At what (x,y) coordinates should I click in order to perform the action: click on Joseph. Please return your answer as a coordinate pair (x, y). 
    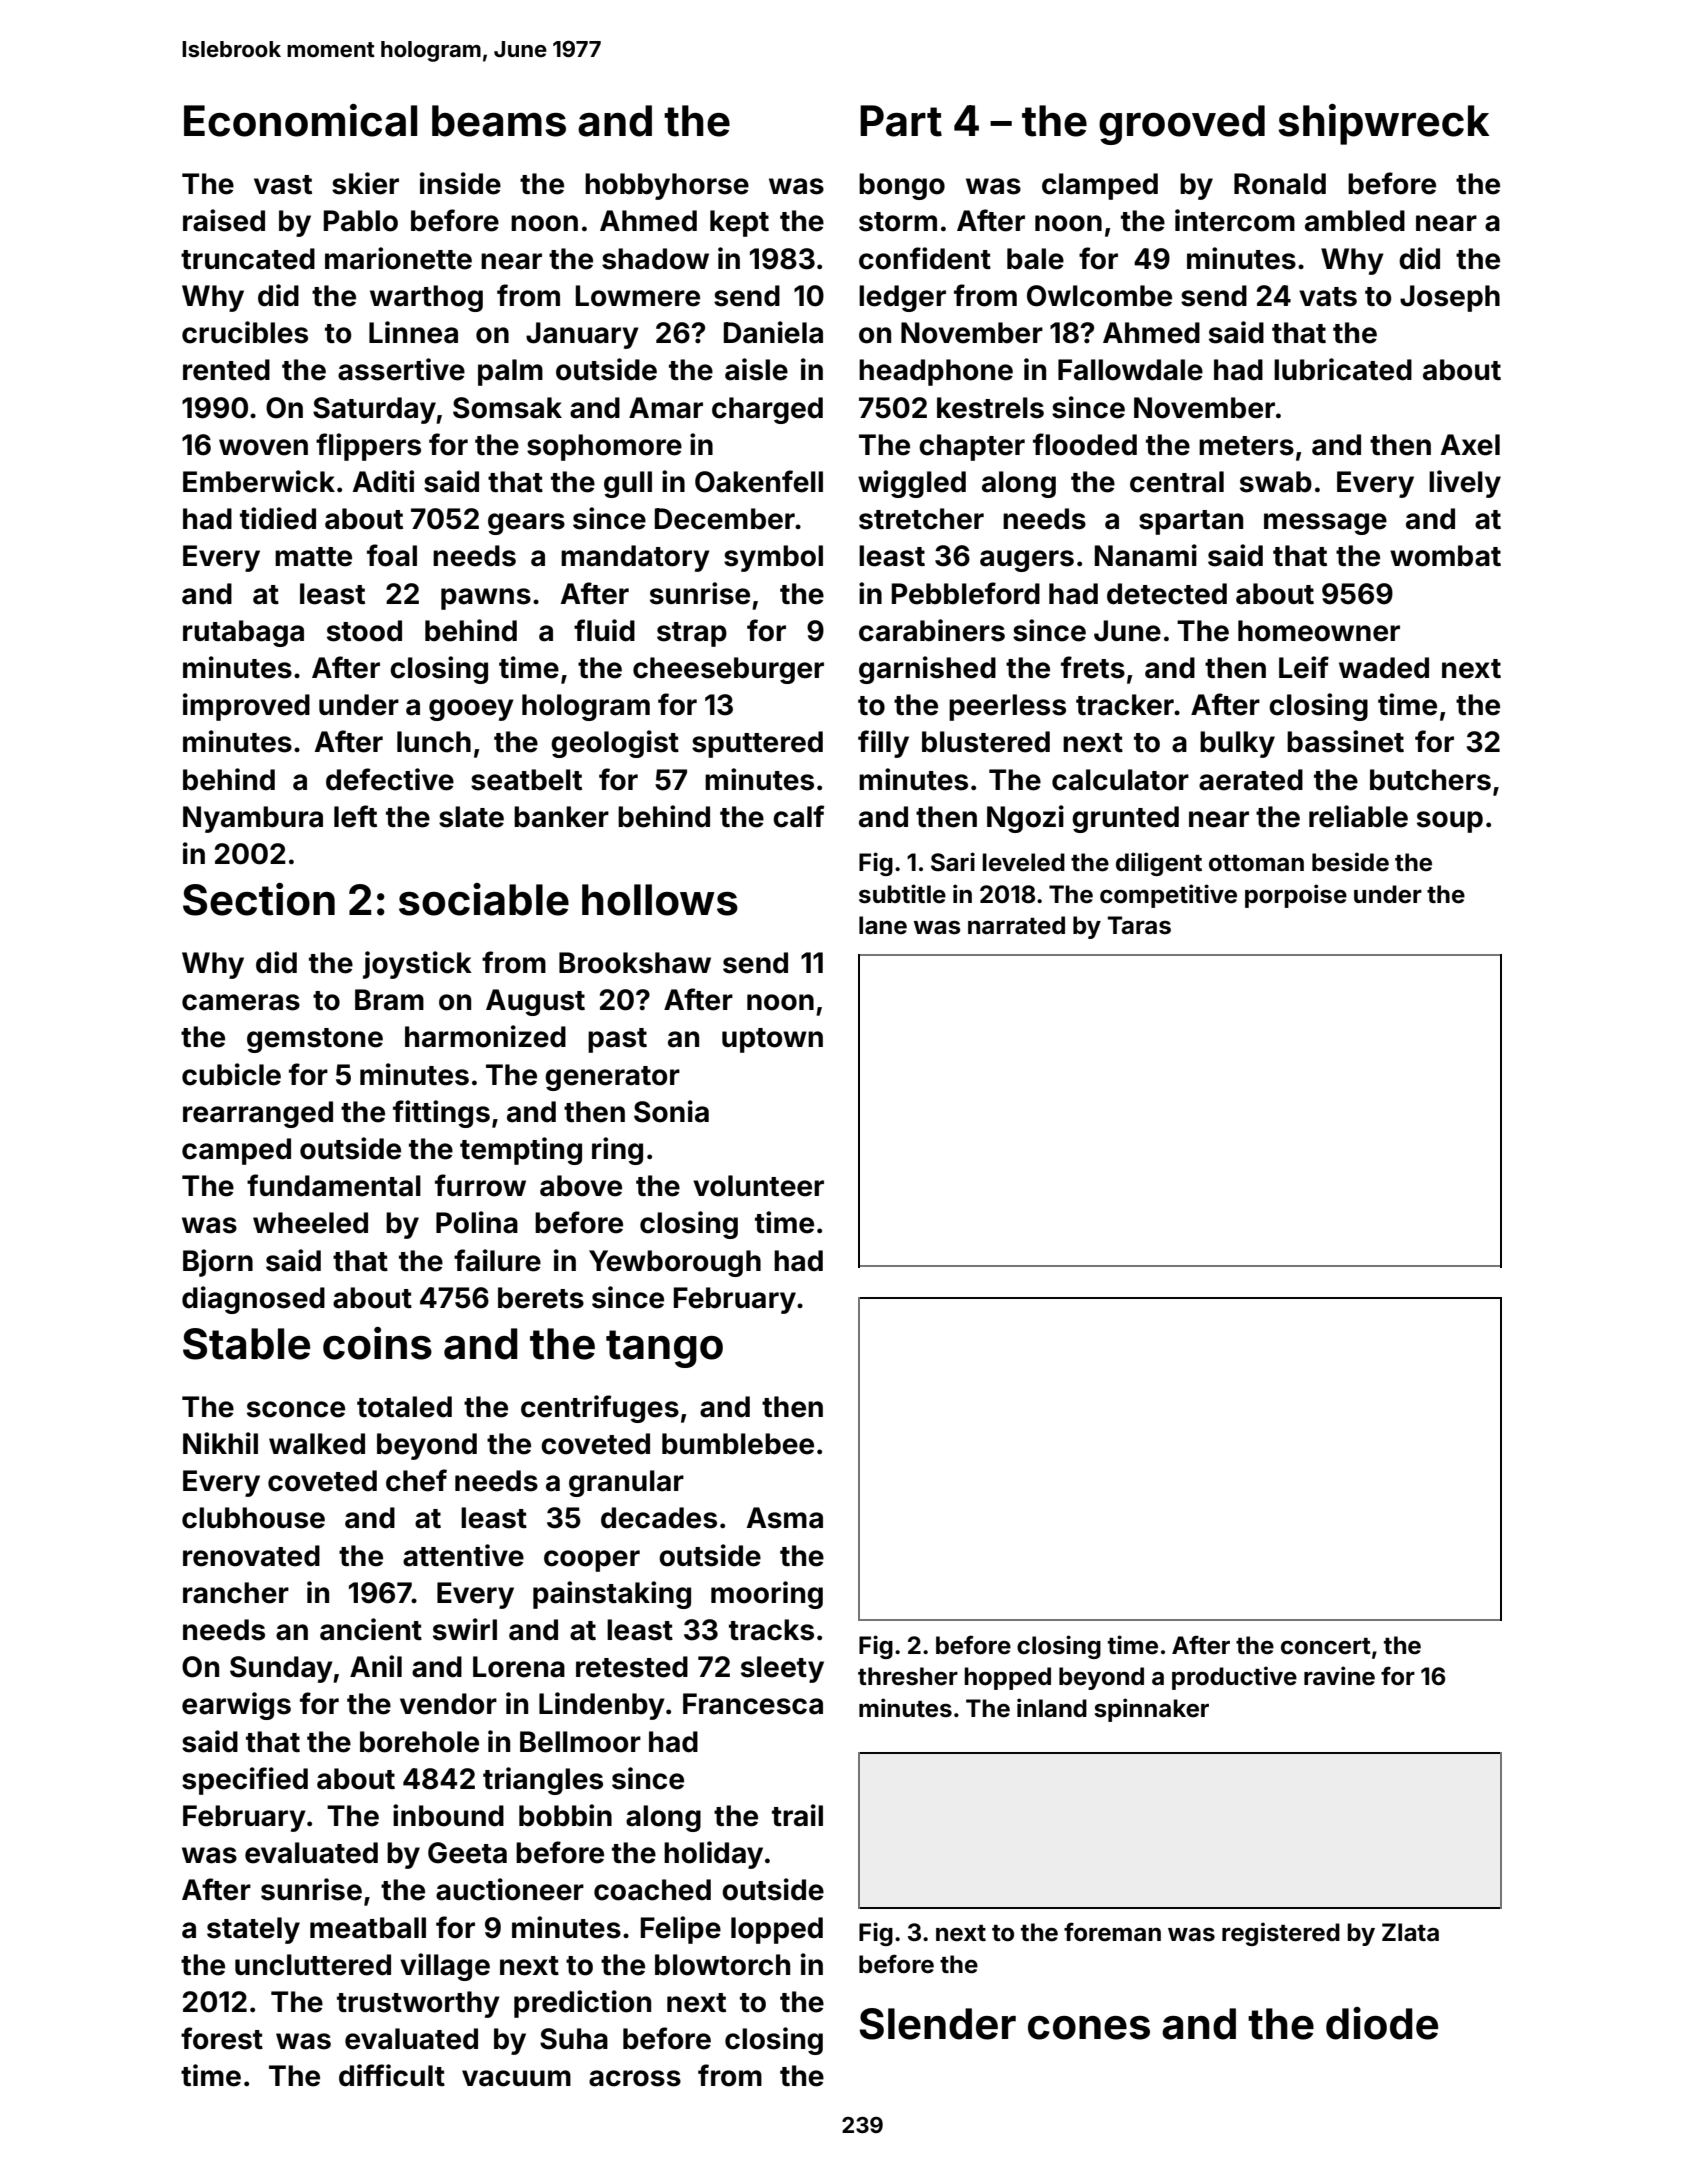
    Looking at the image, I should click on (1450, 298).
